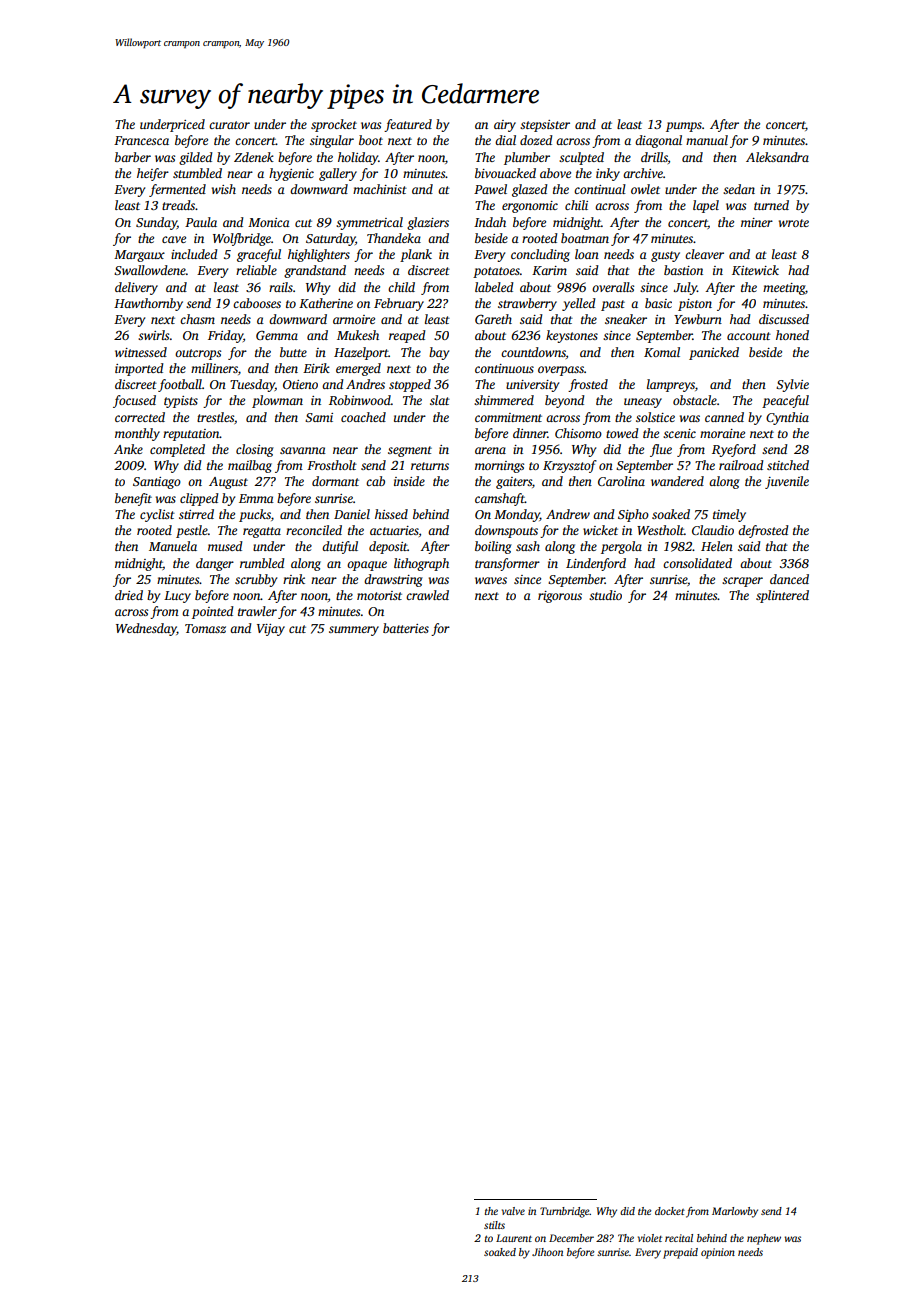 This page has width=924, height=1308. I want to click on stilts, so click(494, 1225).
